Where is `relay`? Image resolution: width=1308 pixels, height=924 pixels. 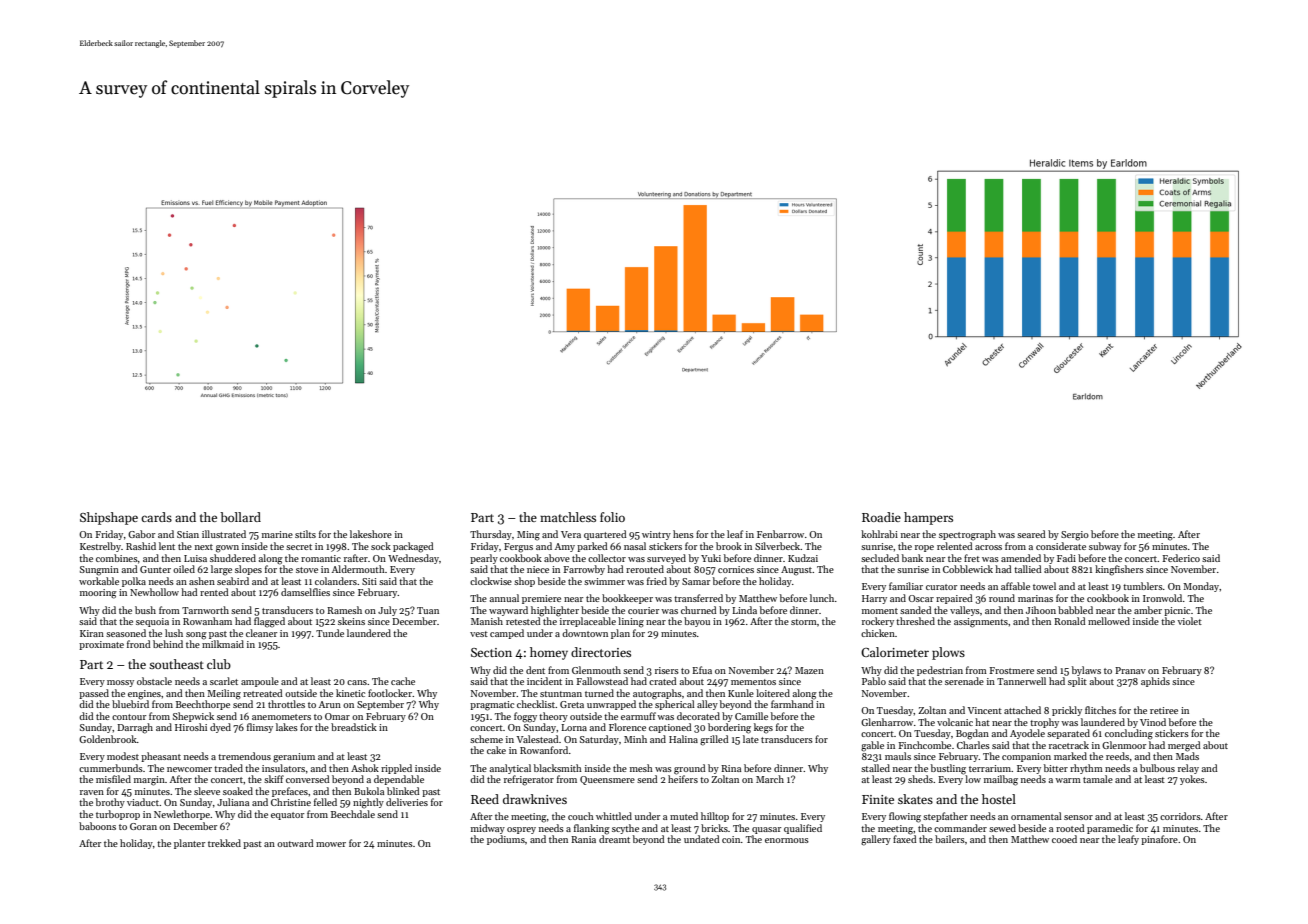
relay is located at coordinates (1188, 769).
